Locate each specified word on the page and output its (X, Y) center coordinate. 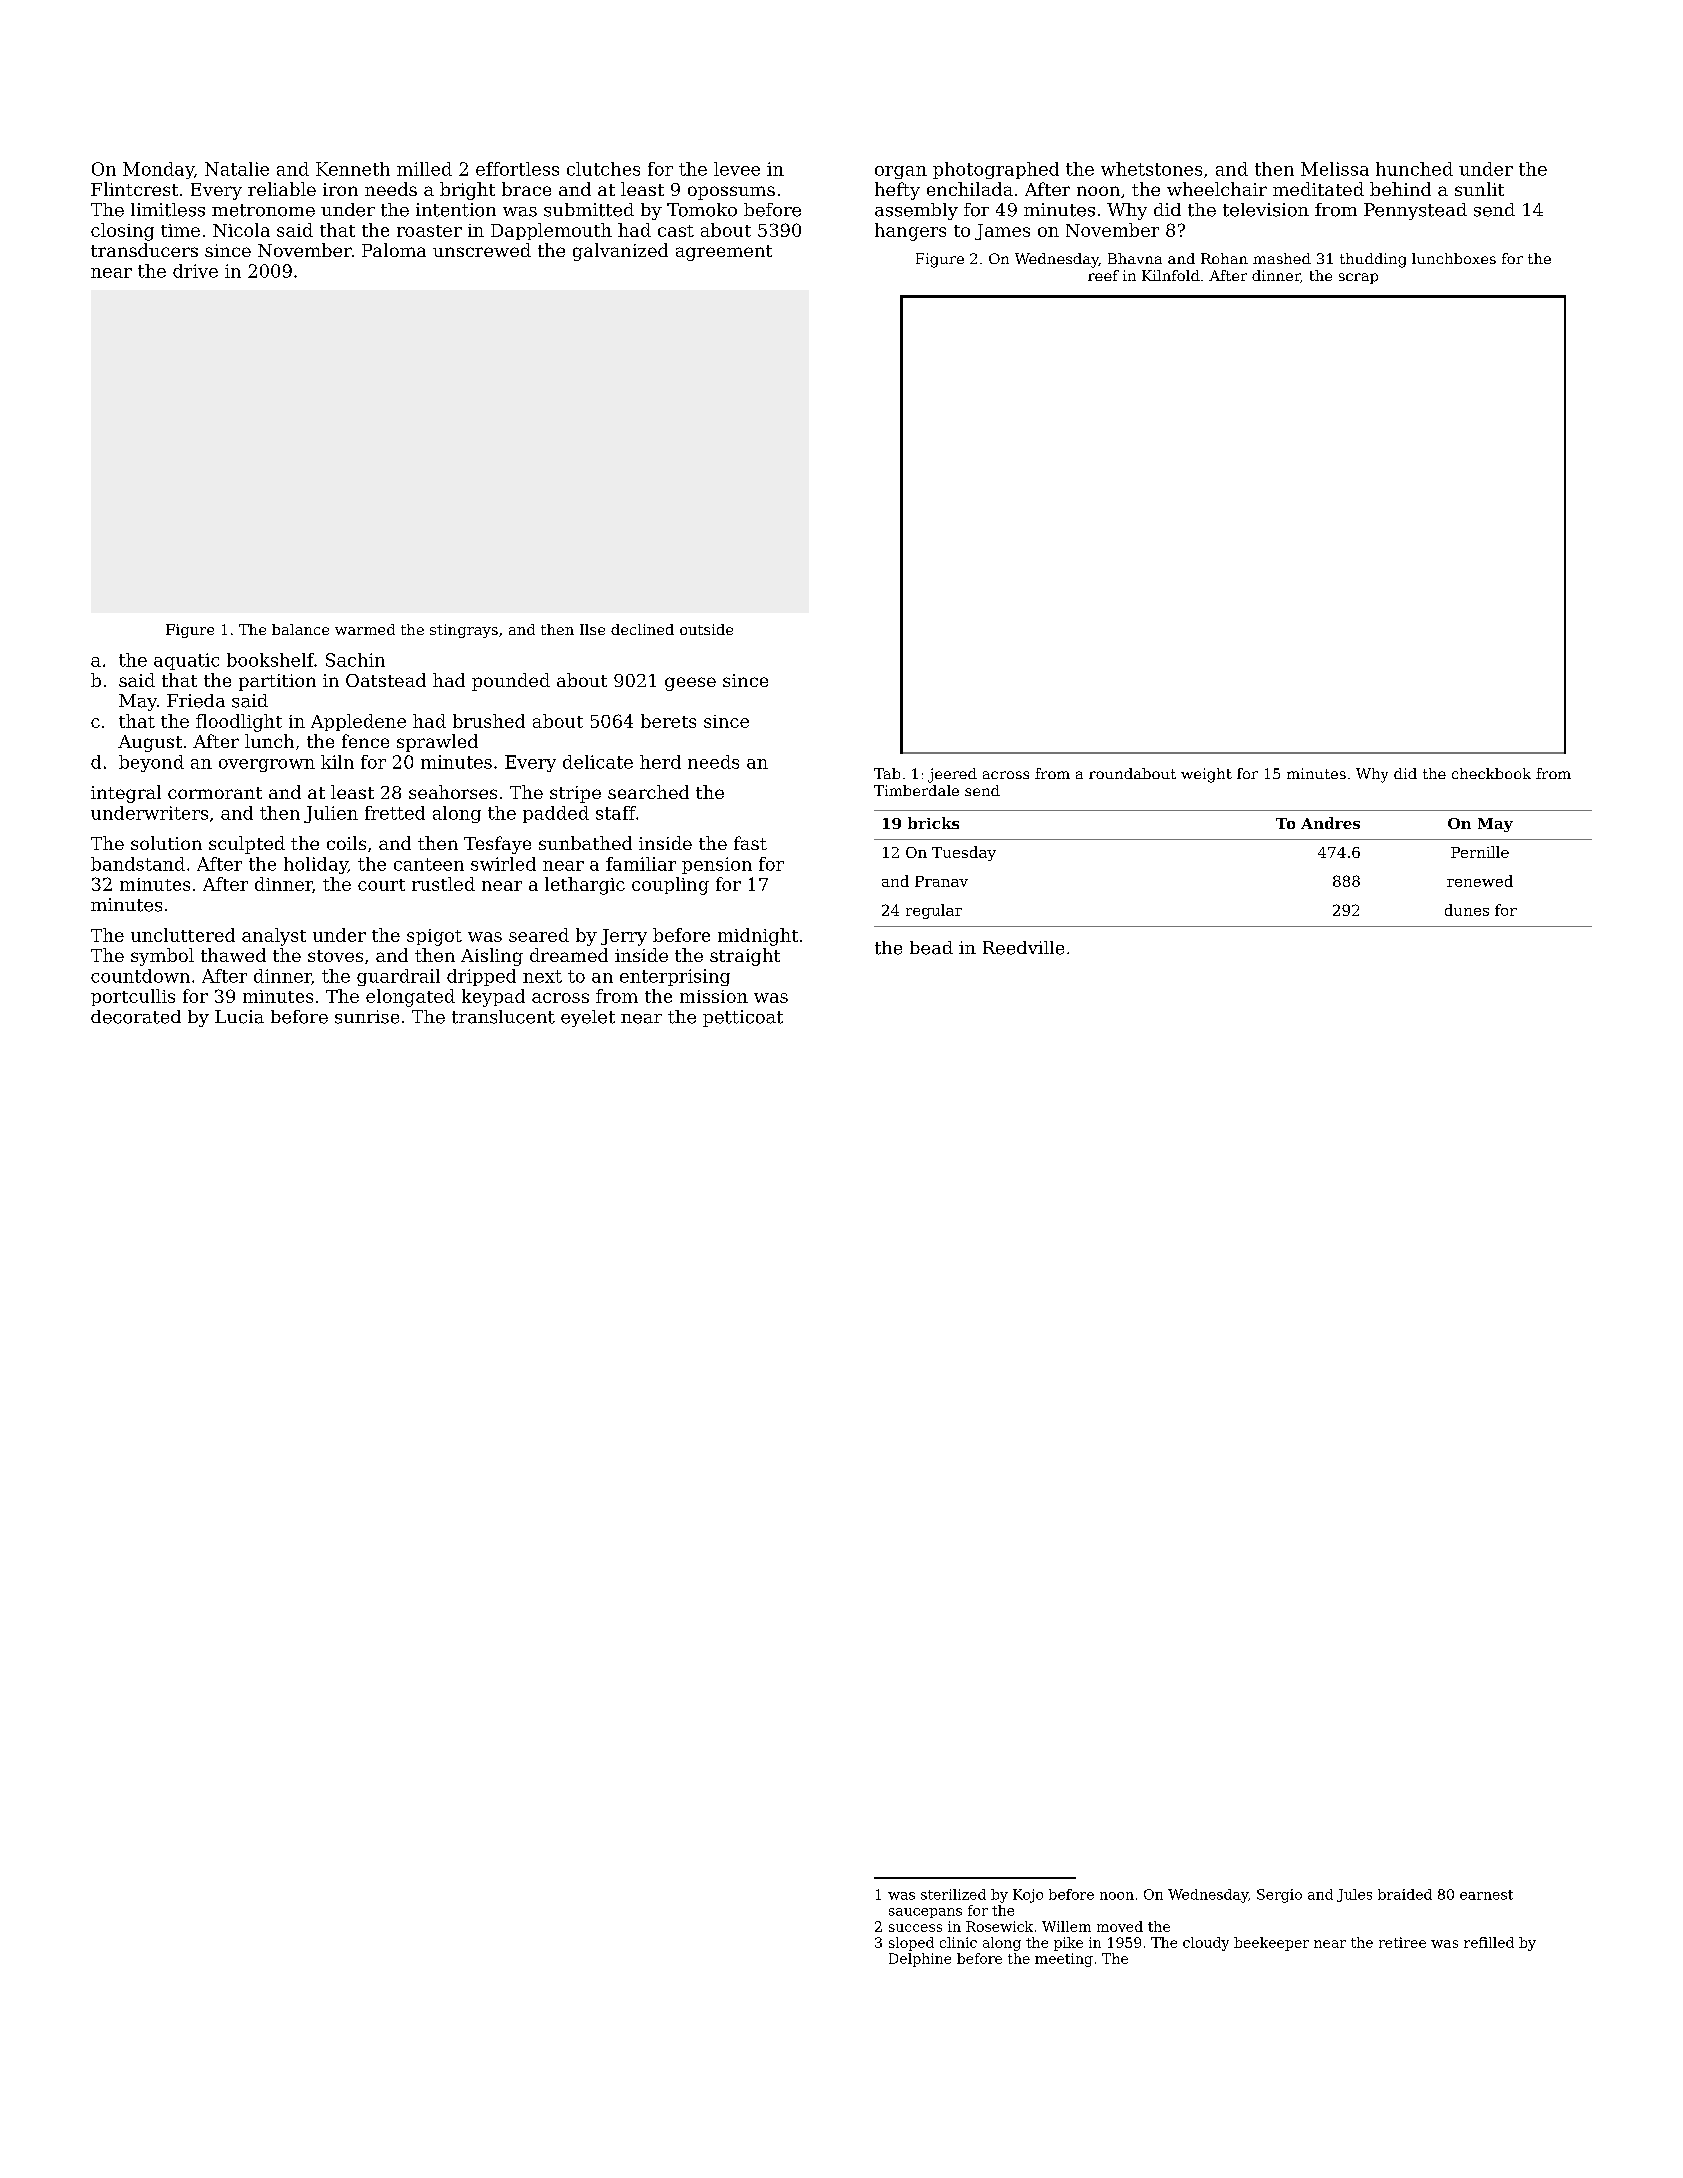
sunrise (367, 1017)
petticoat (743, 1018)
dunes (1467, 910)
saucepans (925, 1913)
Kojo (1028, 1896)
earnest (1486, 1895)
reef (1103, 275)
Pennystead (1415, 211)
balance (300, 629)
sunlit (1479, 189)
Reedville (1023, 948)
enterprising (675, 977)
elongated (410, 998)
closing (122, 232)
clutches (603, 169)
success (915, 1928)
